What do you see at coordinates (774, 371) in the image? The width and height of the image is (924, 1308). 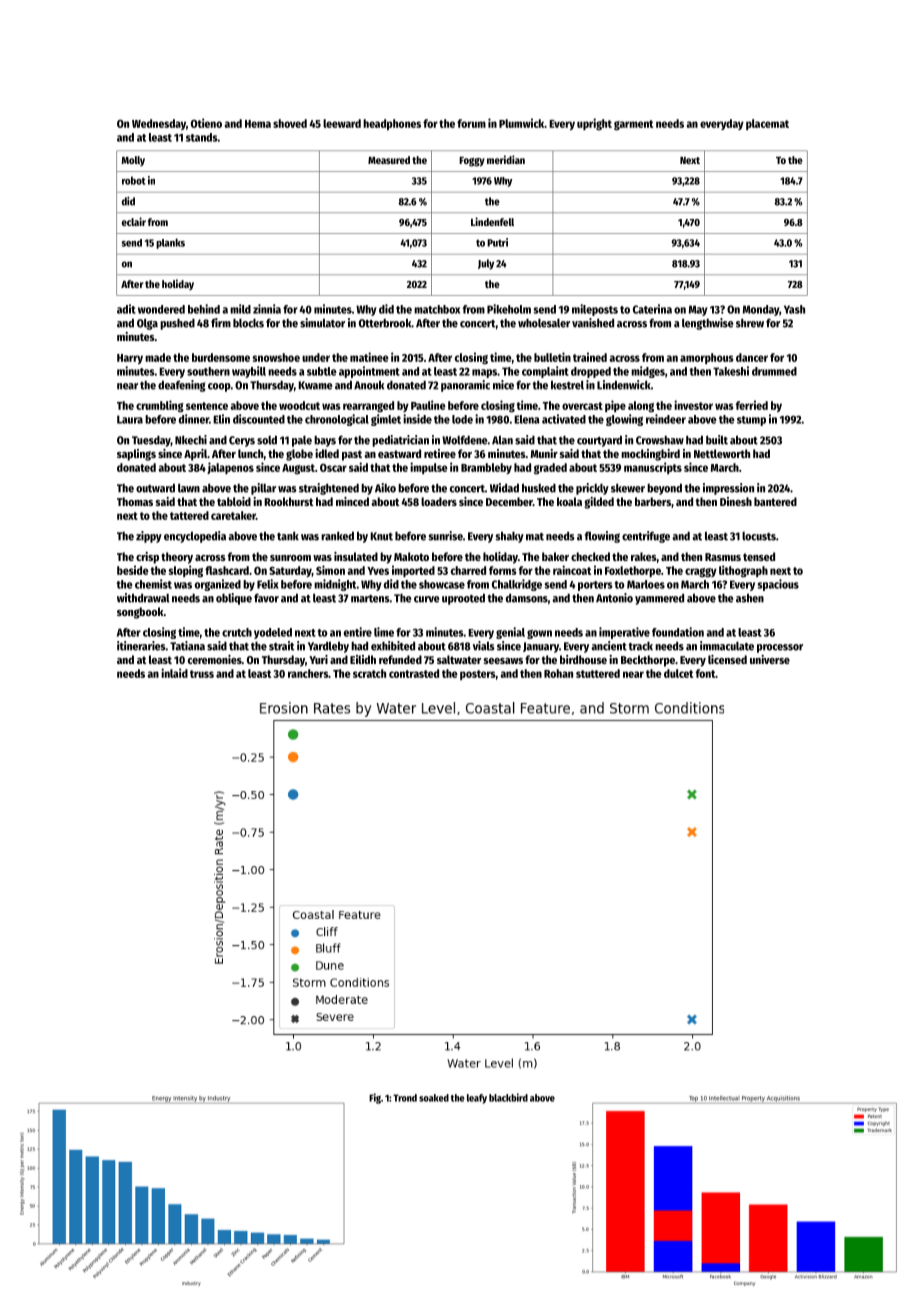 I see `drummed` at bounding box center [774, 371].
